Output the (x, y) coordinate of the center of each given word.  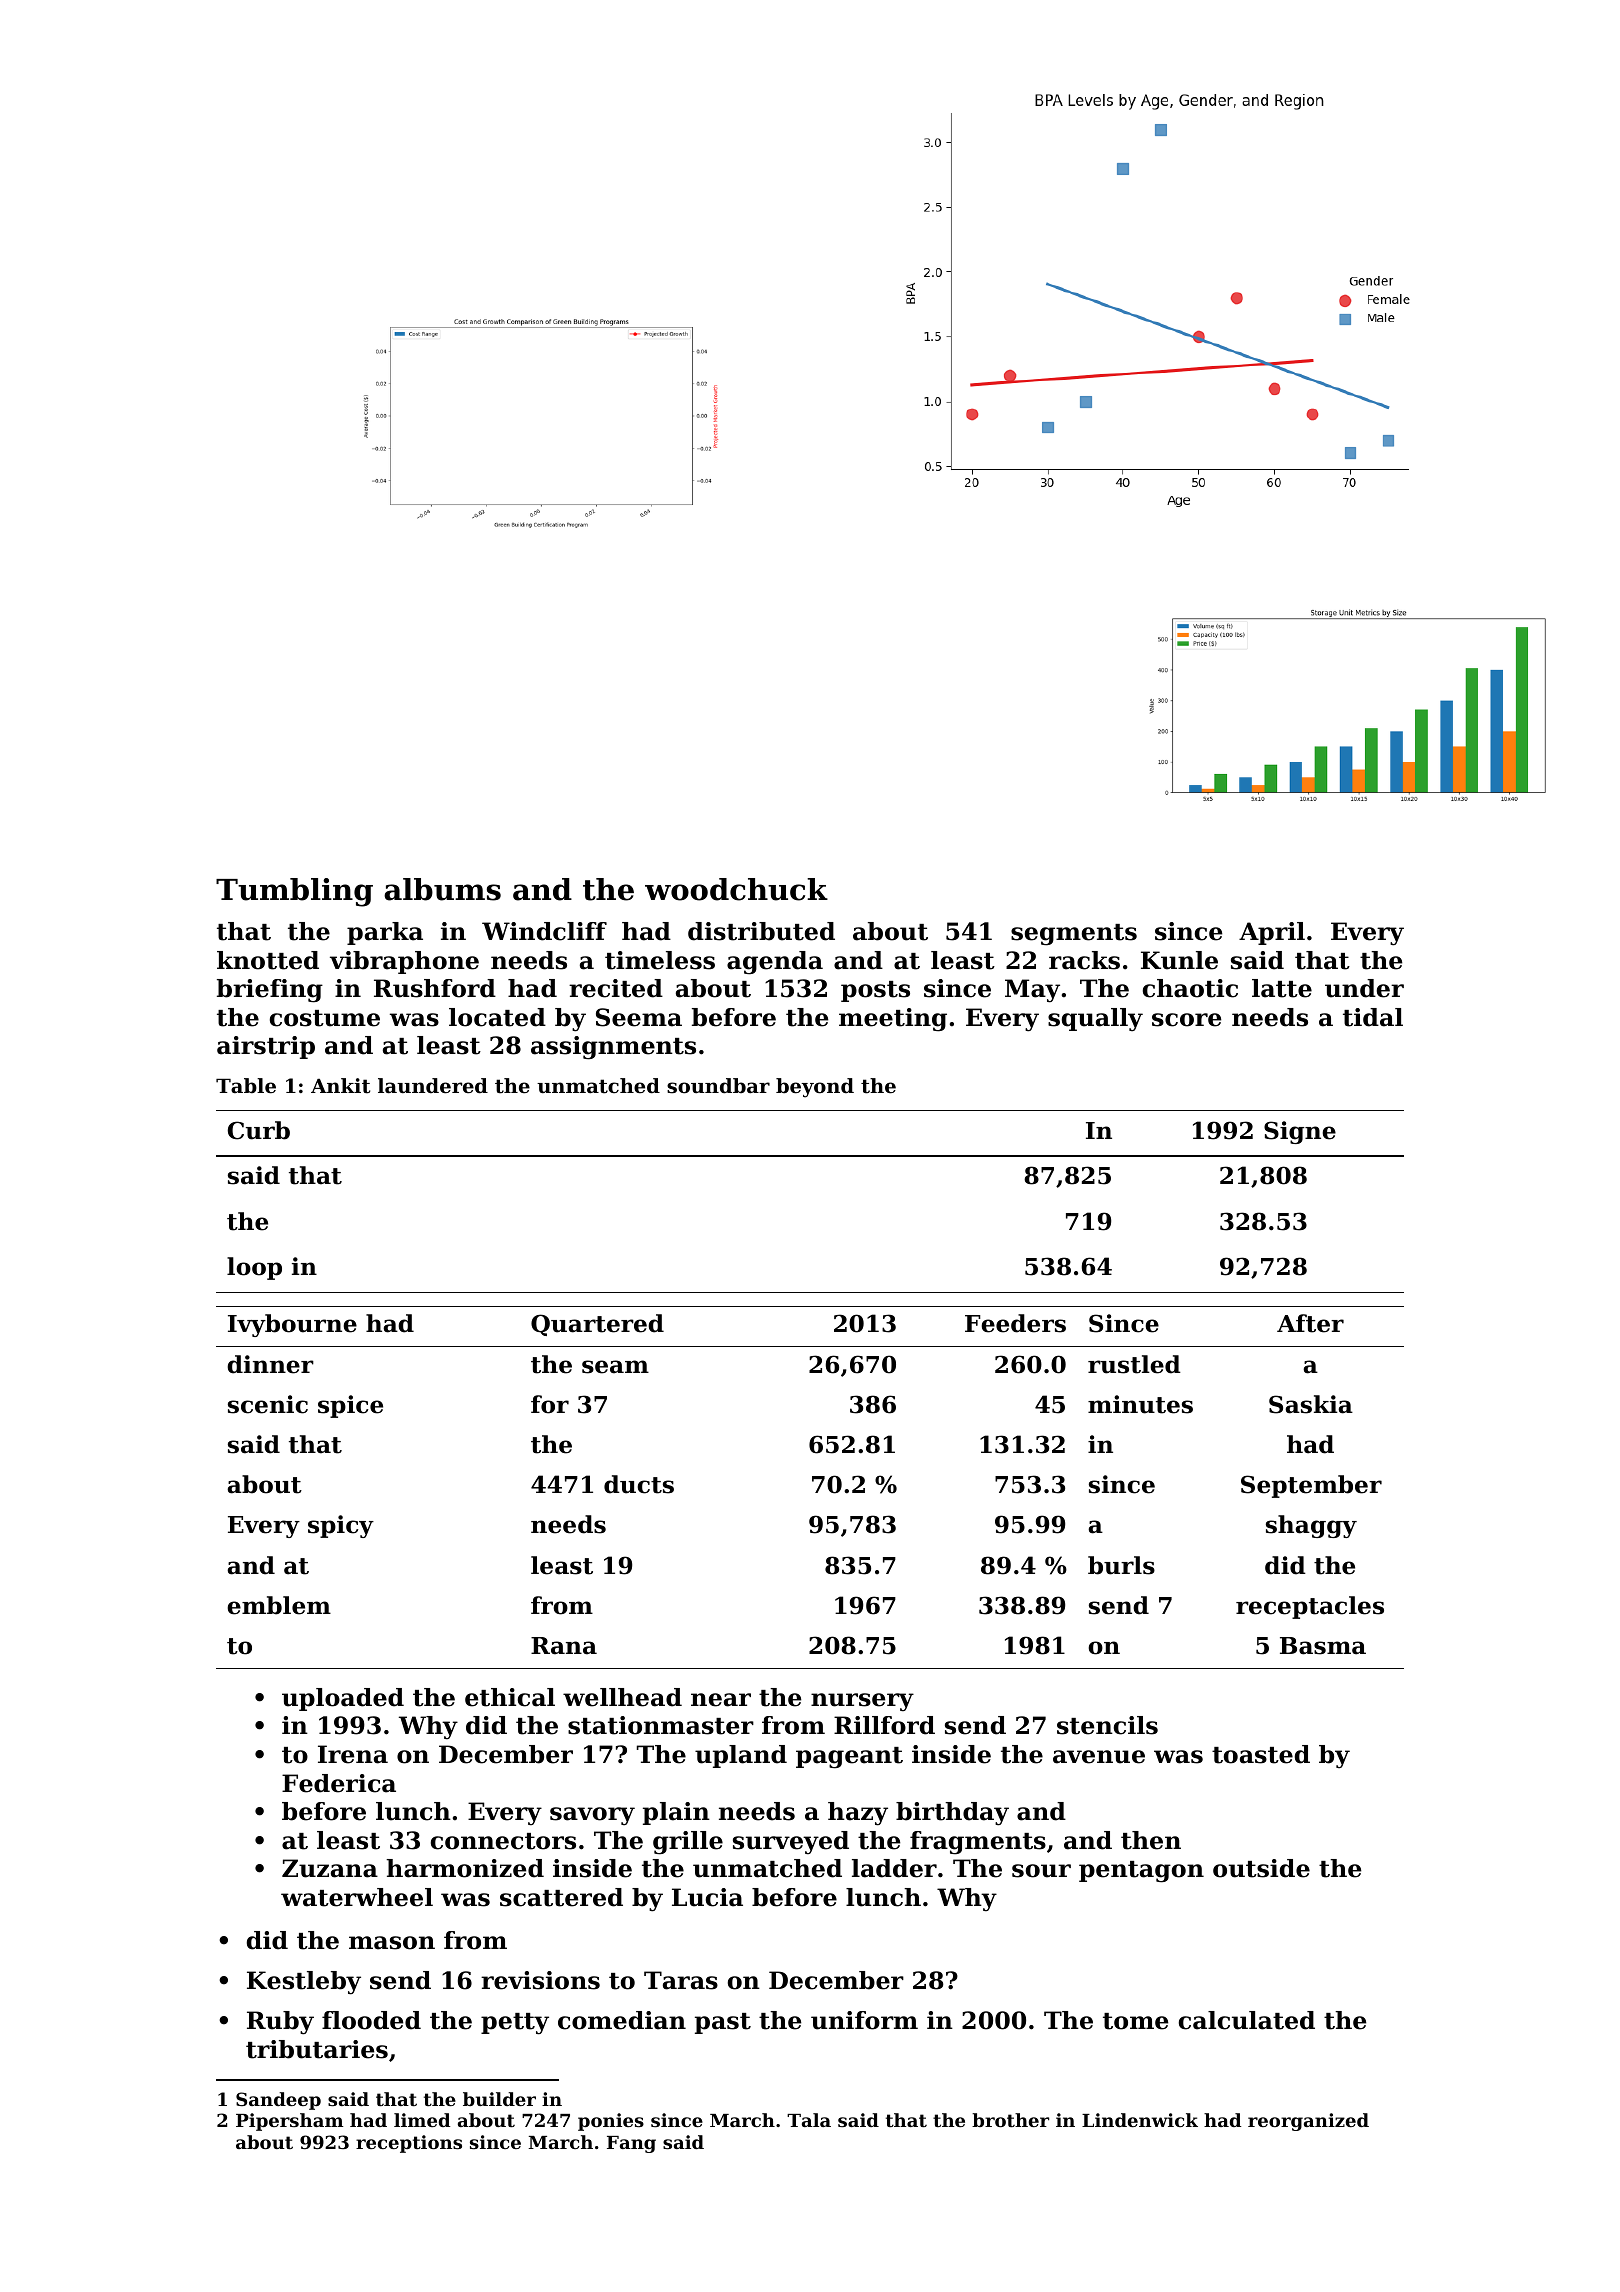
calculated (1247, 2020)
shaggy (1311, 1526)
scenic (268, 1404)
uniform (864, 2020)
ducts (639, 1484)
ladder (894, 1868)
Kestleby (304, 1983)
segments (1074, 935)
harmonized (465, 1868)
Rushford (435, 988)
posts (875, 991)
